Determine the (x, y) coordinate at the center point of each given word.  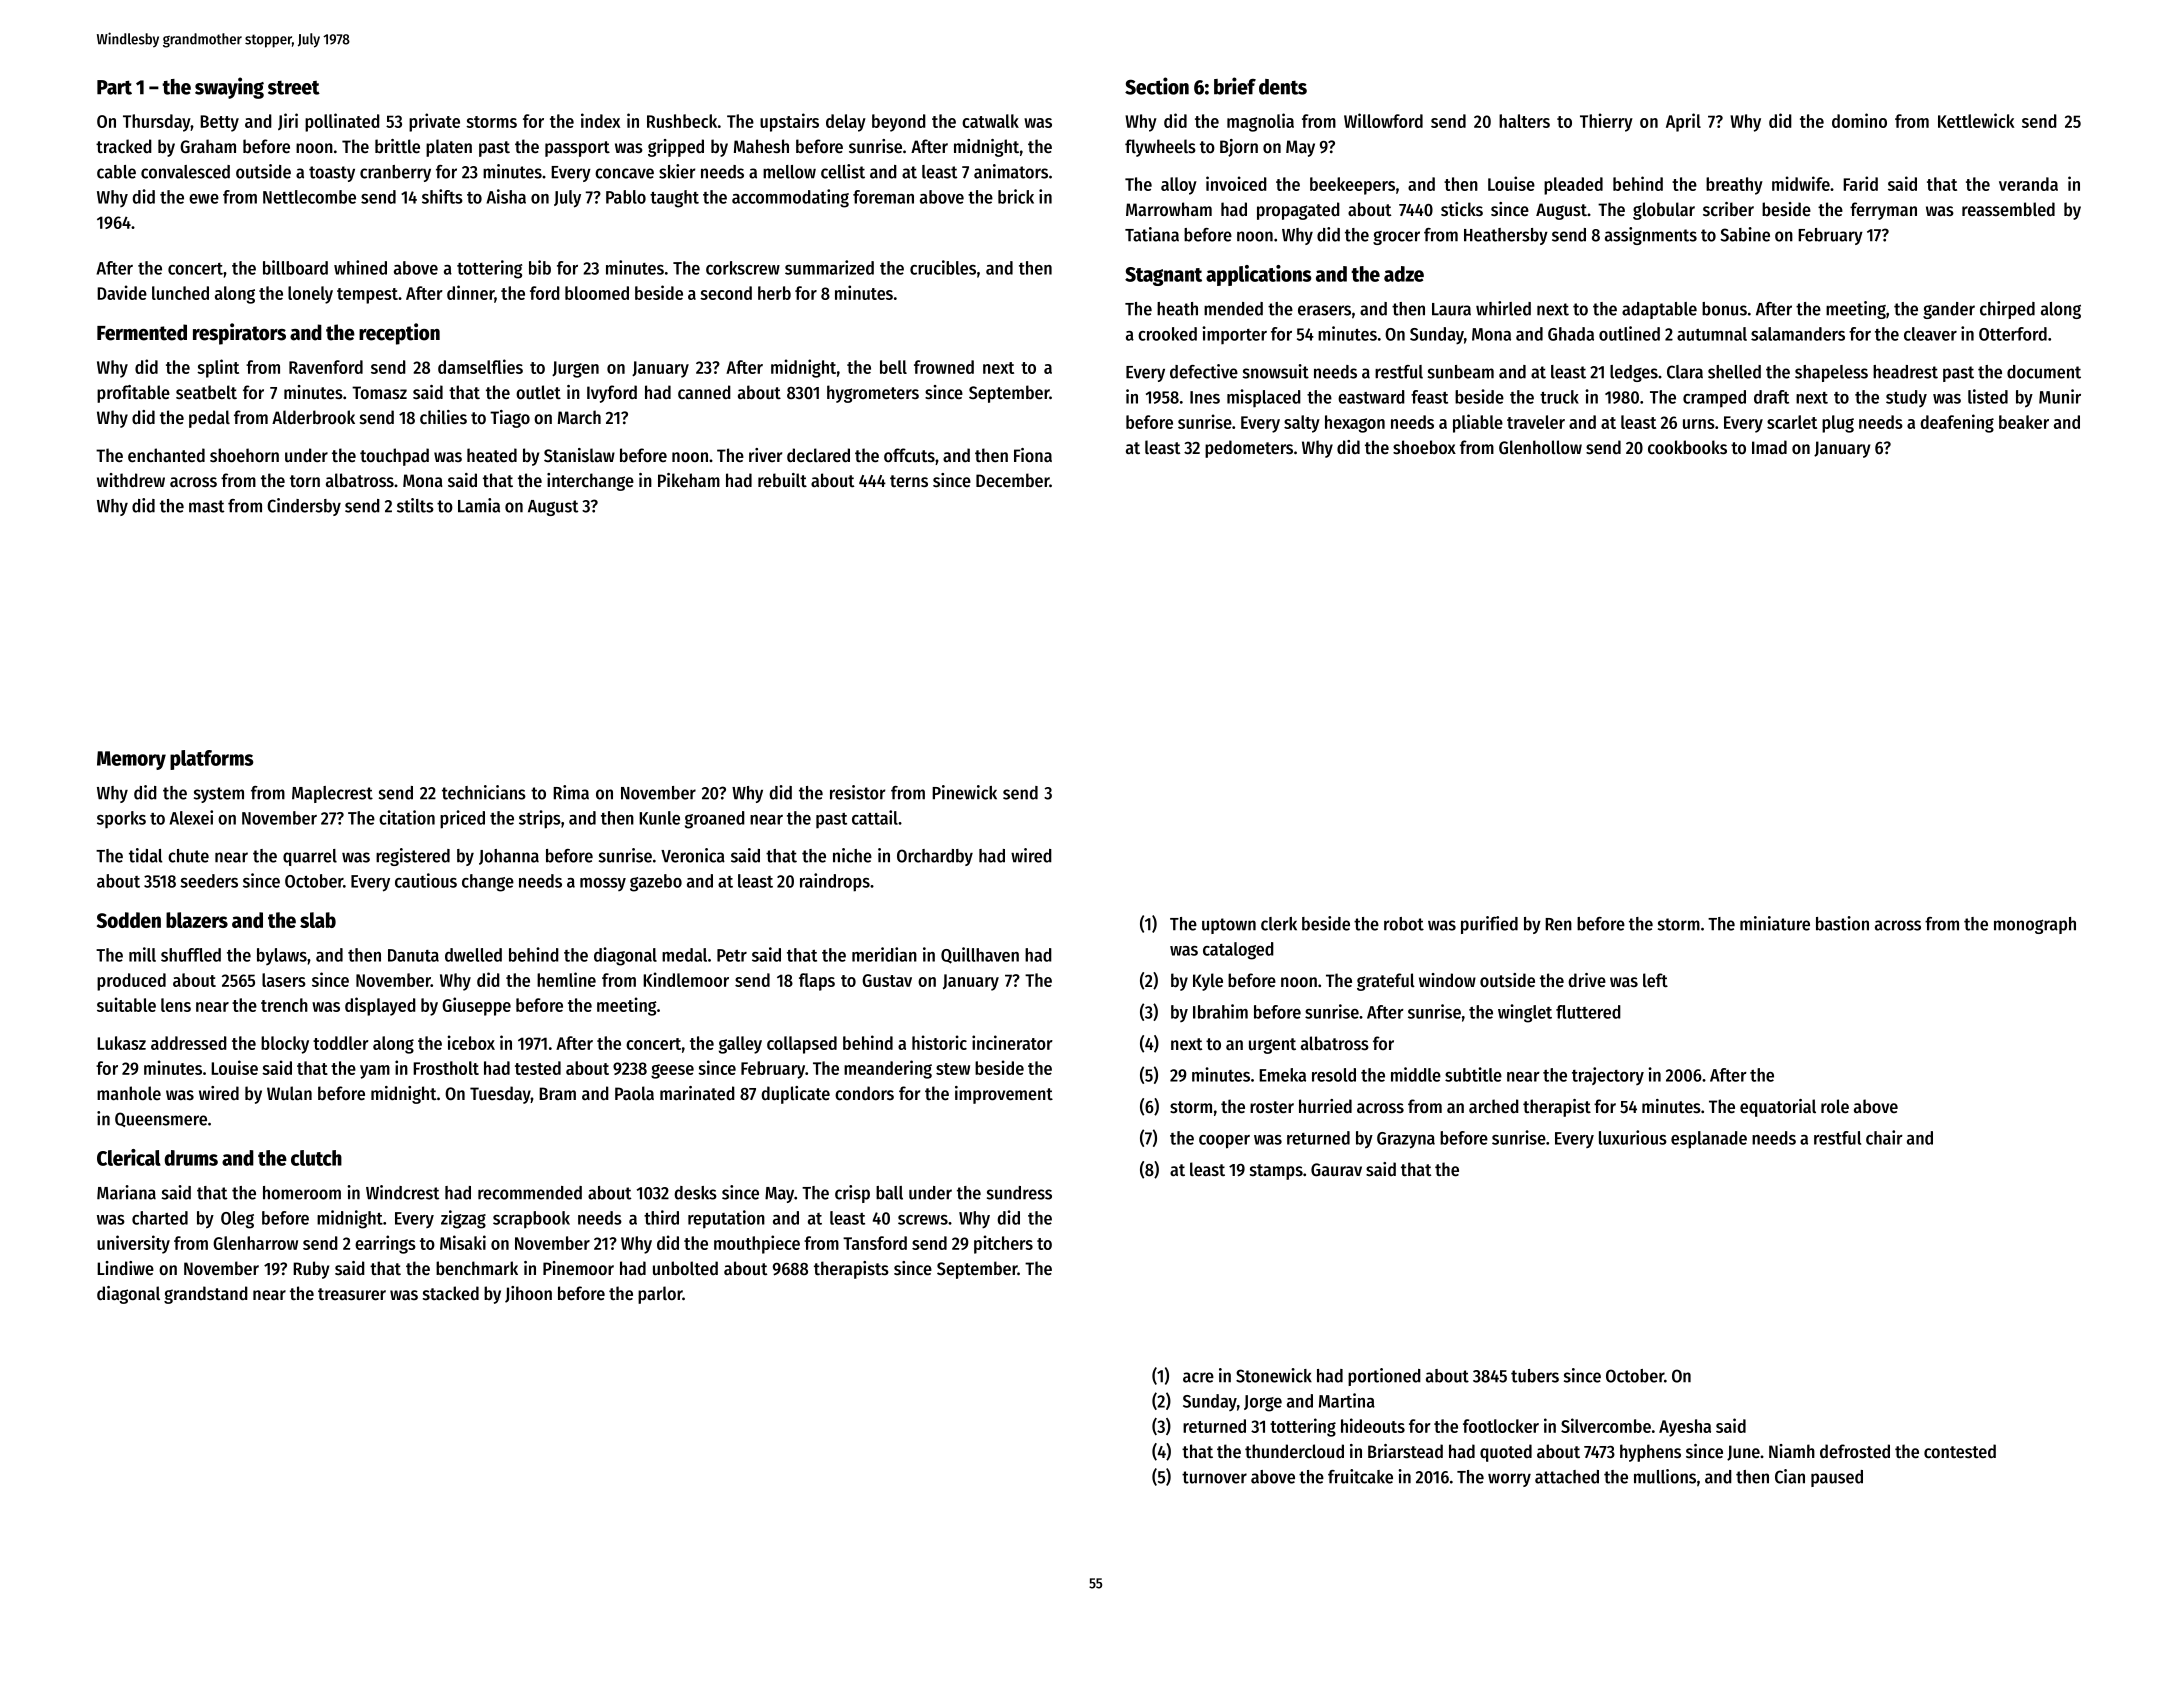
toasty (332, 174)
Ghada (1571, 334)
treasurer (352, 1294)
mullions (1665, 1476)
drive (1587, 980)
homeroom (302, 1193)
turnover (1214, 1477)
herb (774, 293)
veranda (2028, 184)
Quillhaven (980, 955)
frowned (944, 367)
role (1835, 1106)
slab (318, 920)
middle (1416, 1074)
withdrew (131, 480)
